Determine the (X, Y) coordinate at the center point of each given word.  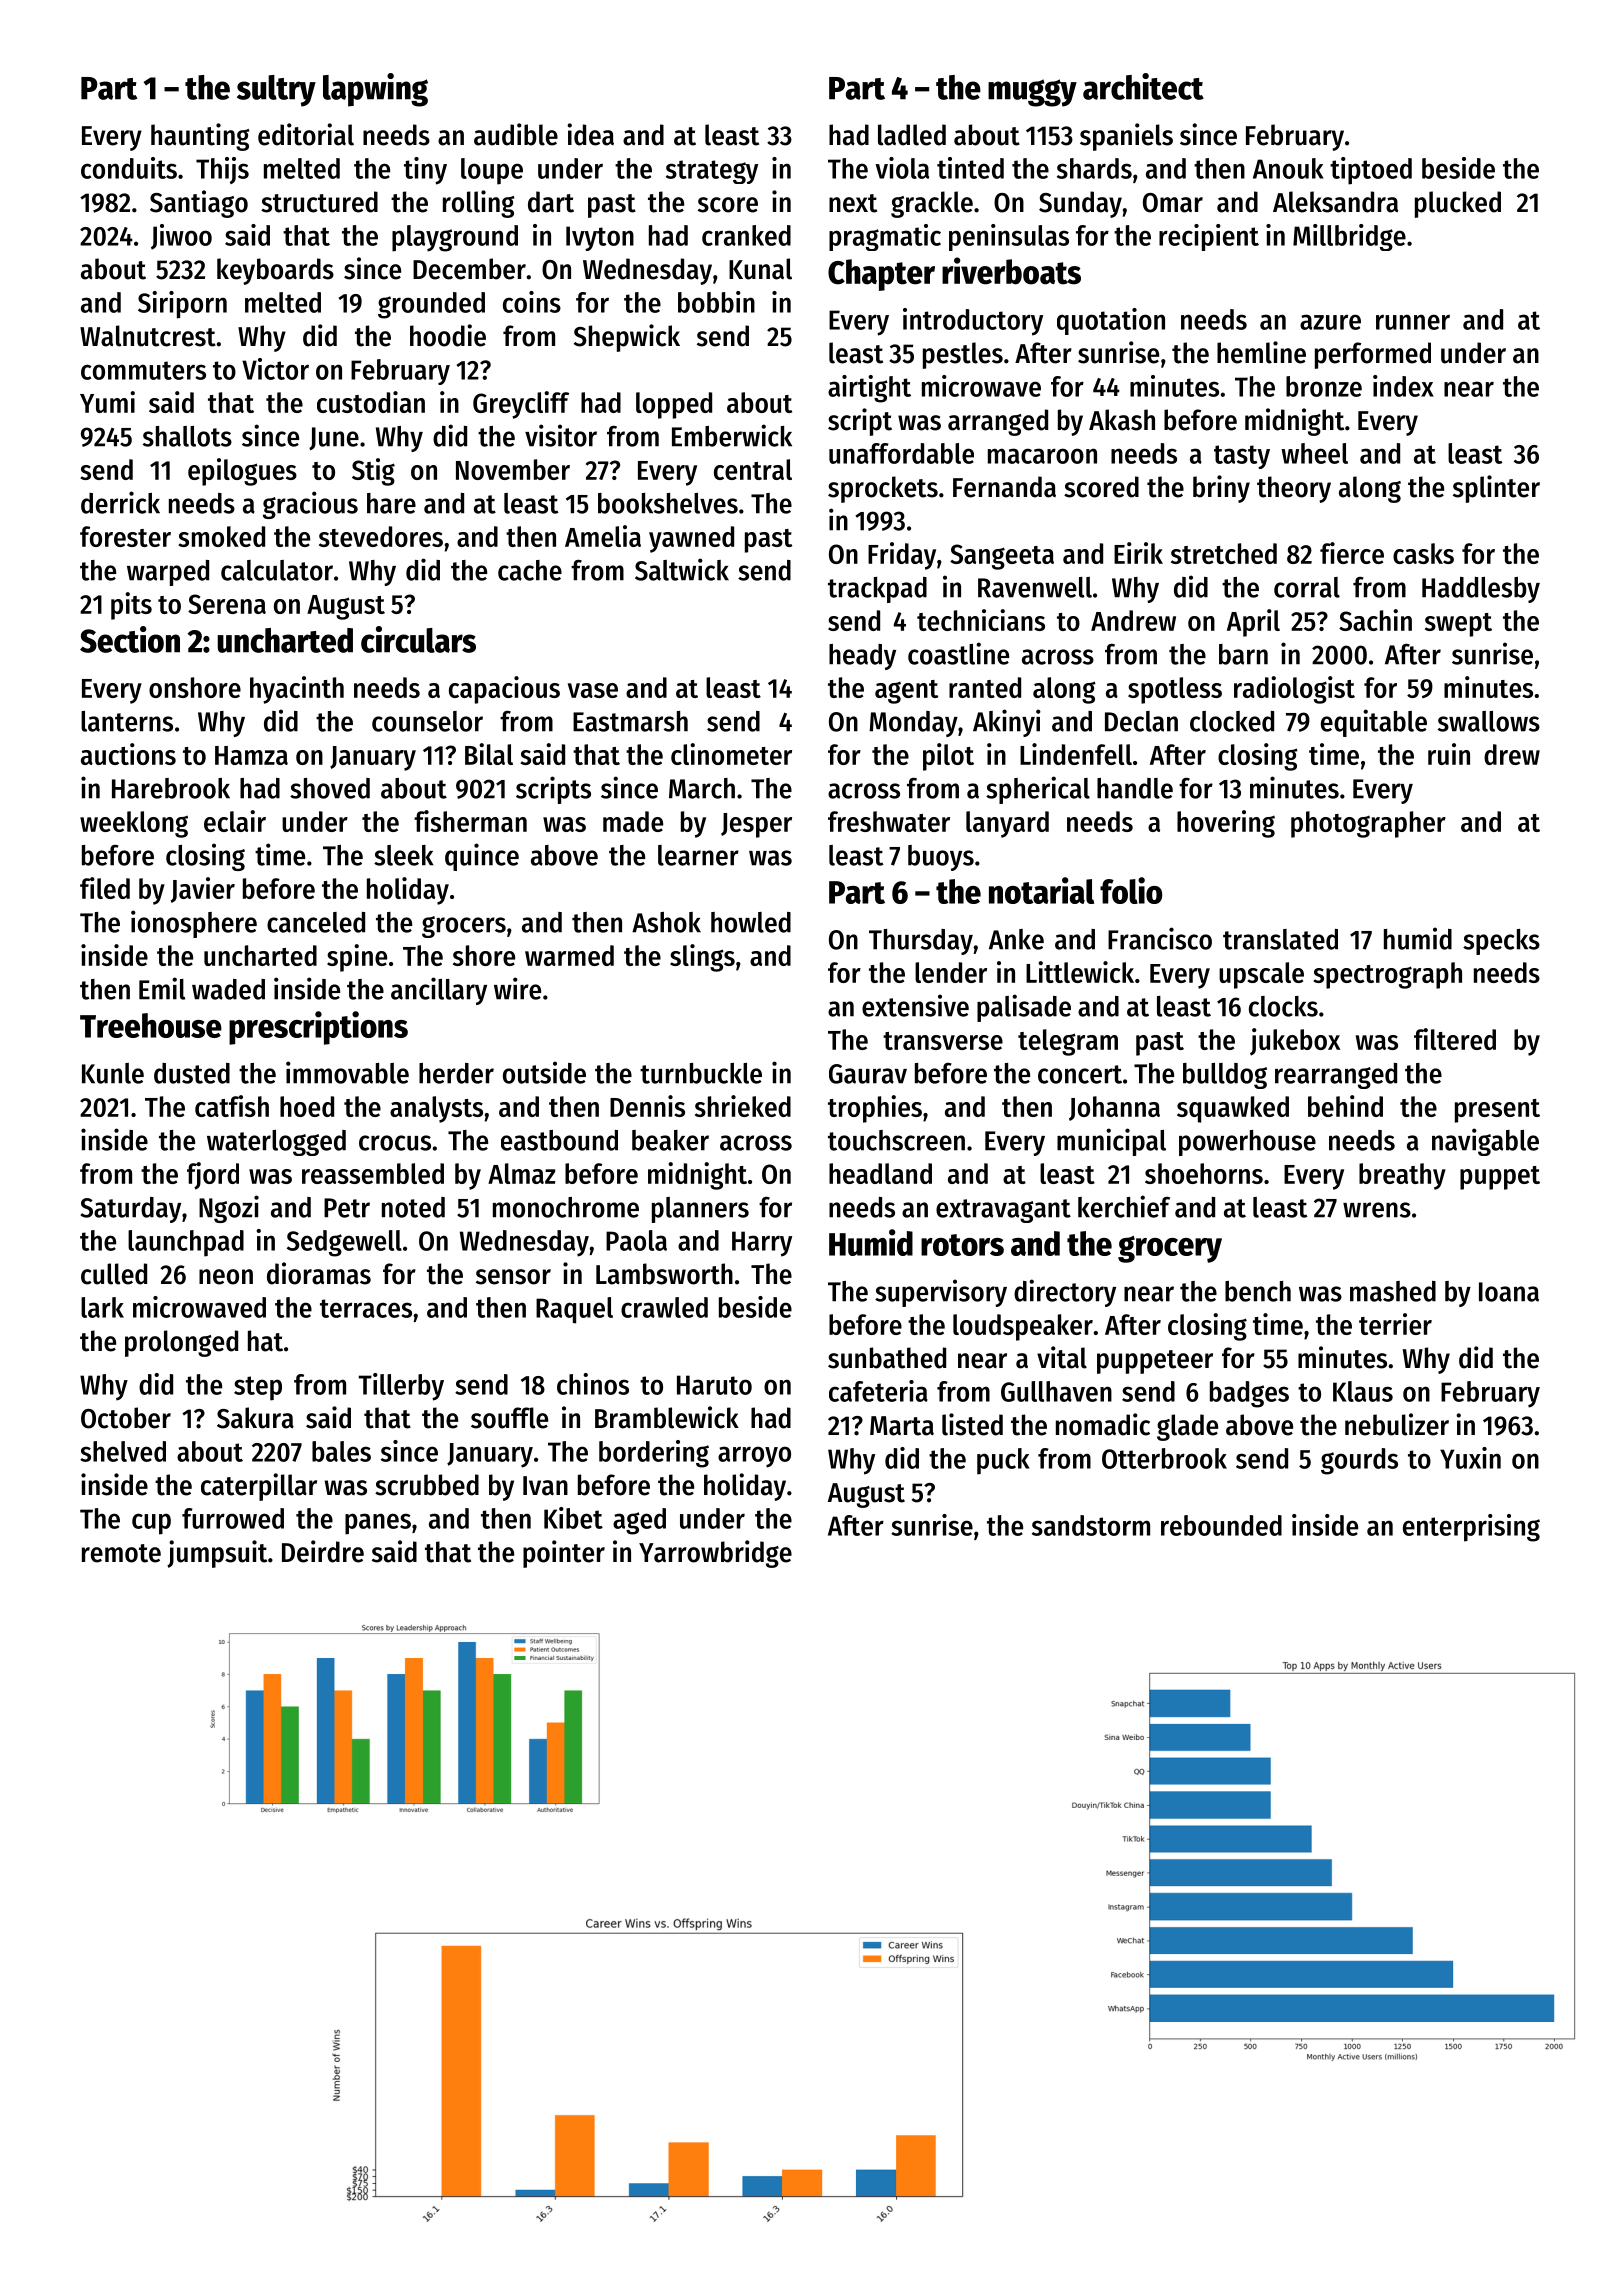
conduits (129, 168)
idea (590, 134)
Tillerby (401, 1387)
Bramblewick (667, 1417)
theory (1294, 489)
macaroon (1042, 456)
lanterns (127, 721)
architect (1143, 86)
